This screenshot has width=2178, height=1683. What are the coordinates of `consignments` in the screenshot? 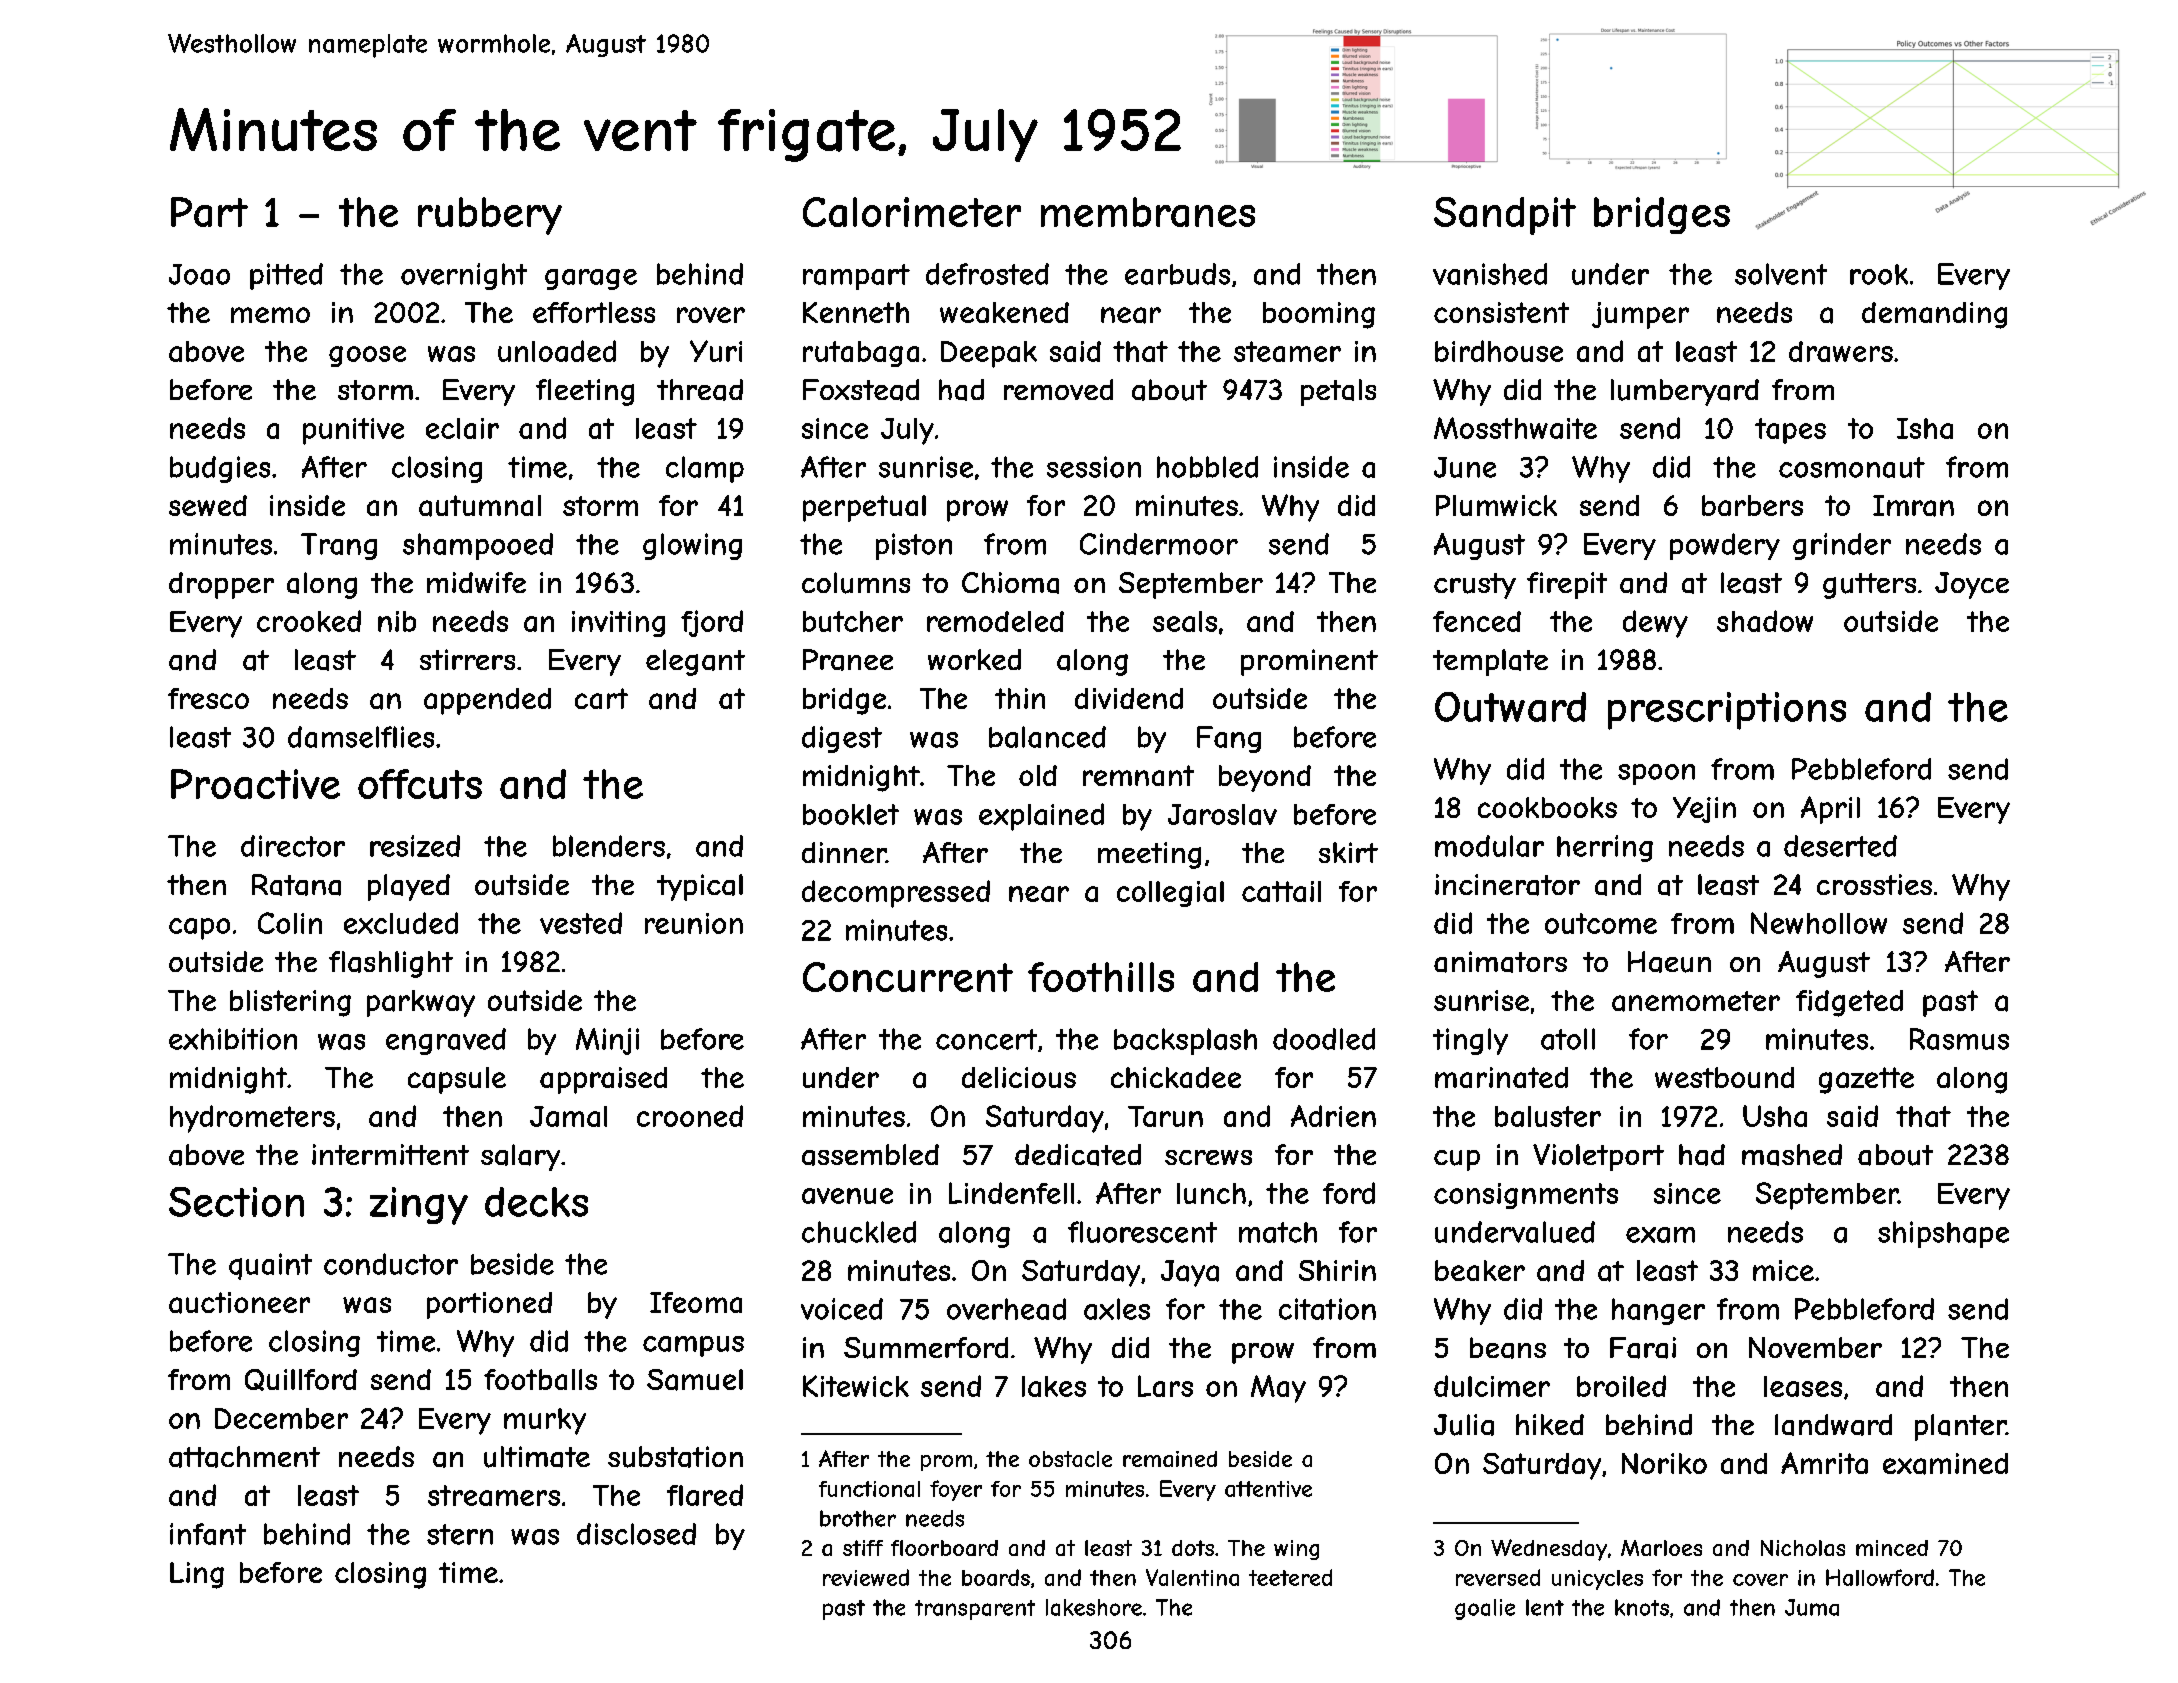 It's located at (1526, 1196).
